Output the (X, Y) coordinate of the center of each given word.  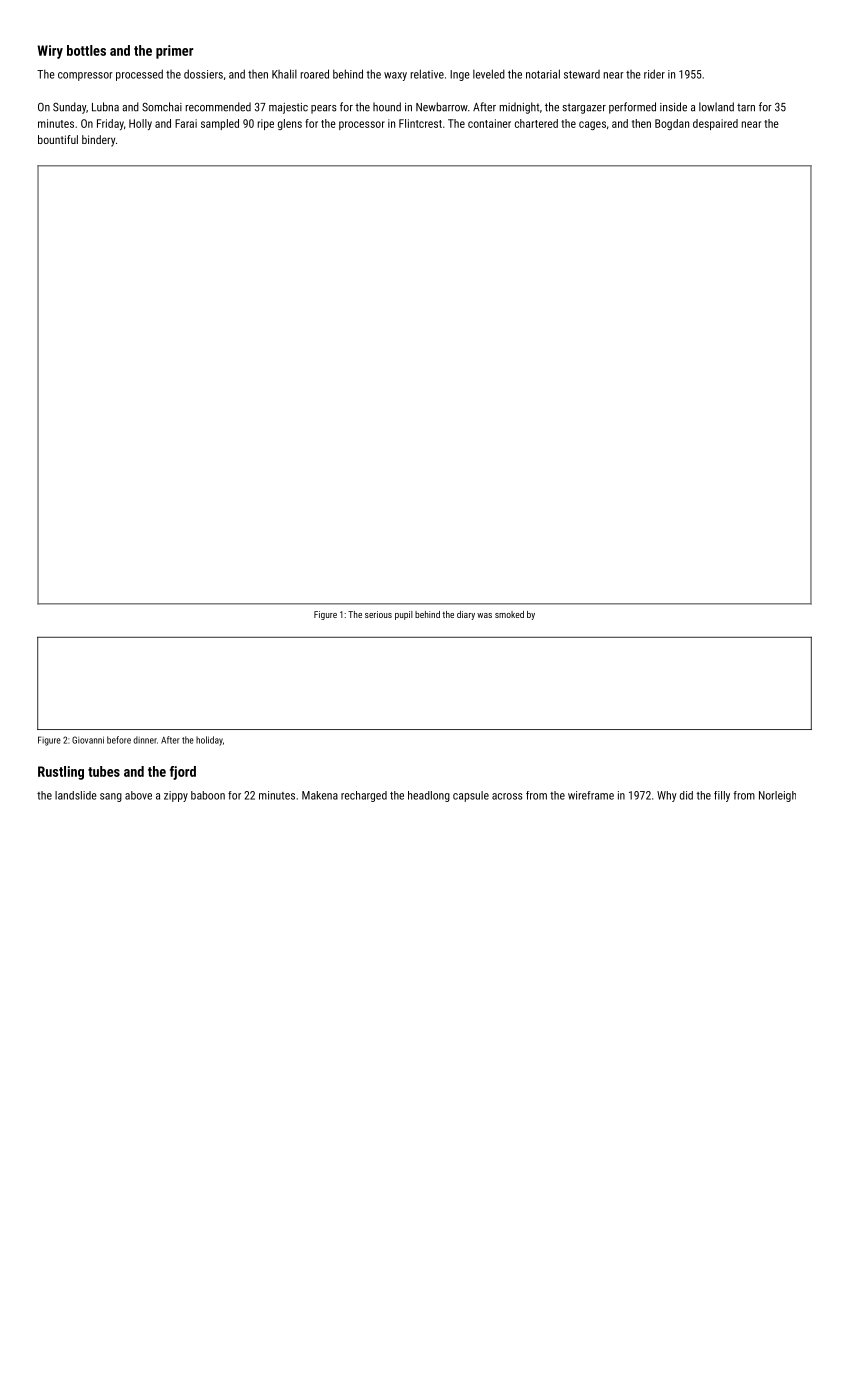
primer (174, 52)
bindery (98, 141)
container (489, 123)
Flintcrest (420, 123)
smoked (509, 614)
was (484, 615)
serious (378, 614)
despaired (715, 124)
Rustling (61, 773)
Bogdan (672, 124)
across (507, 796)
